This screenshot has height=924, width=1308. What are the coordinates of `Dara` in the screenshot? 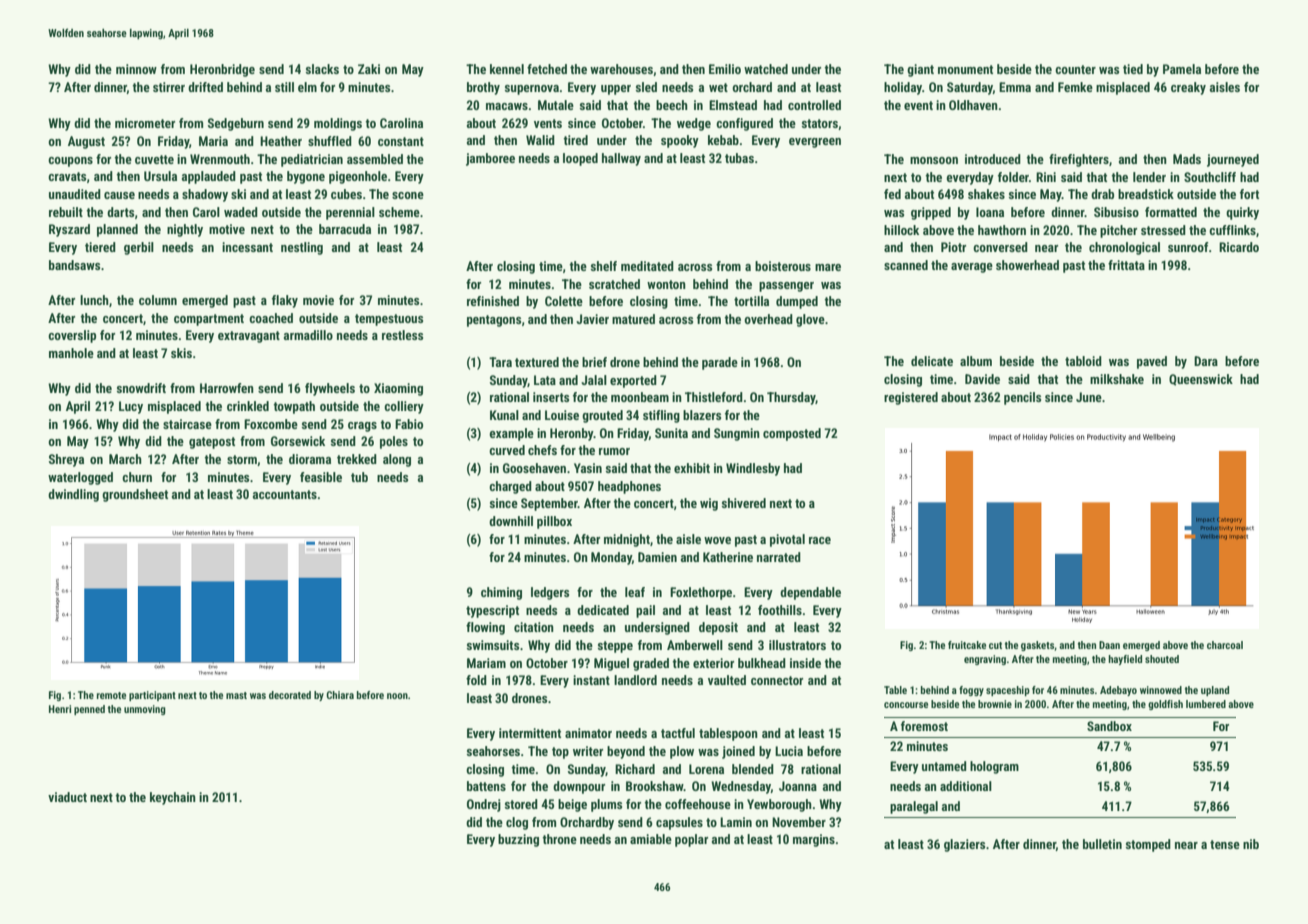 It's located at (1206, 361).
